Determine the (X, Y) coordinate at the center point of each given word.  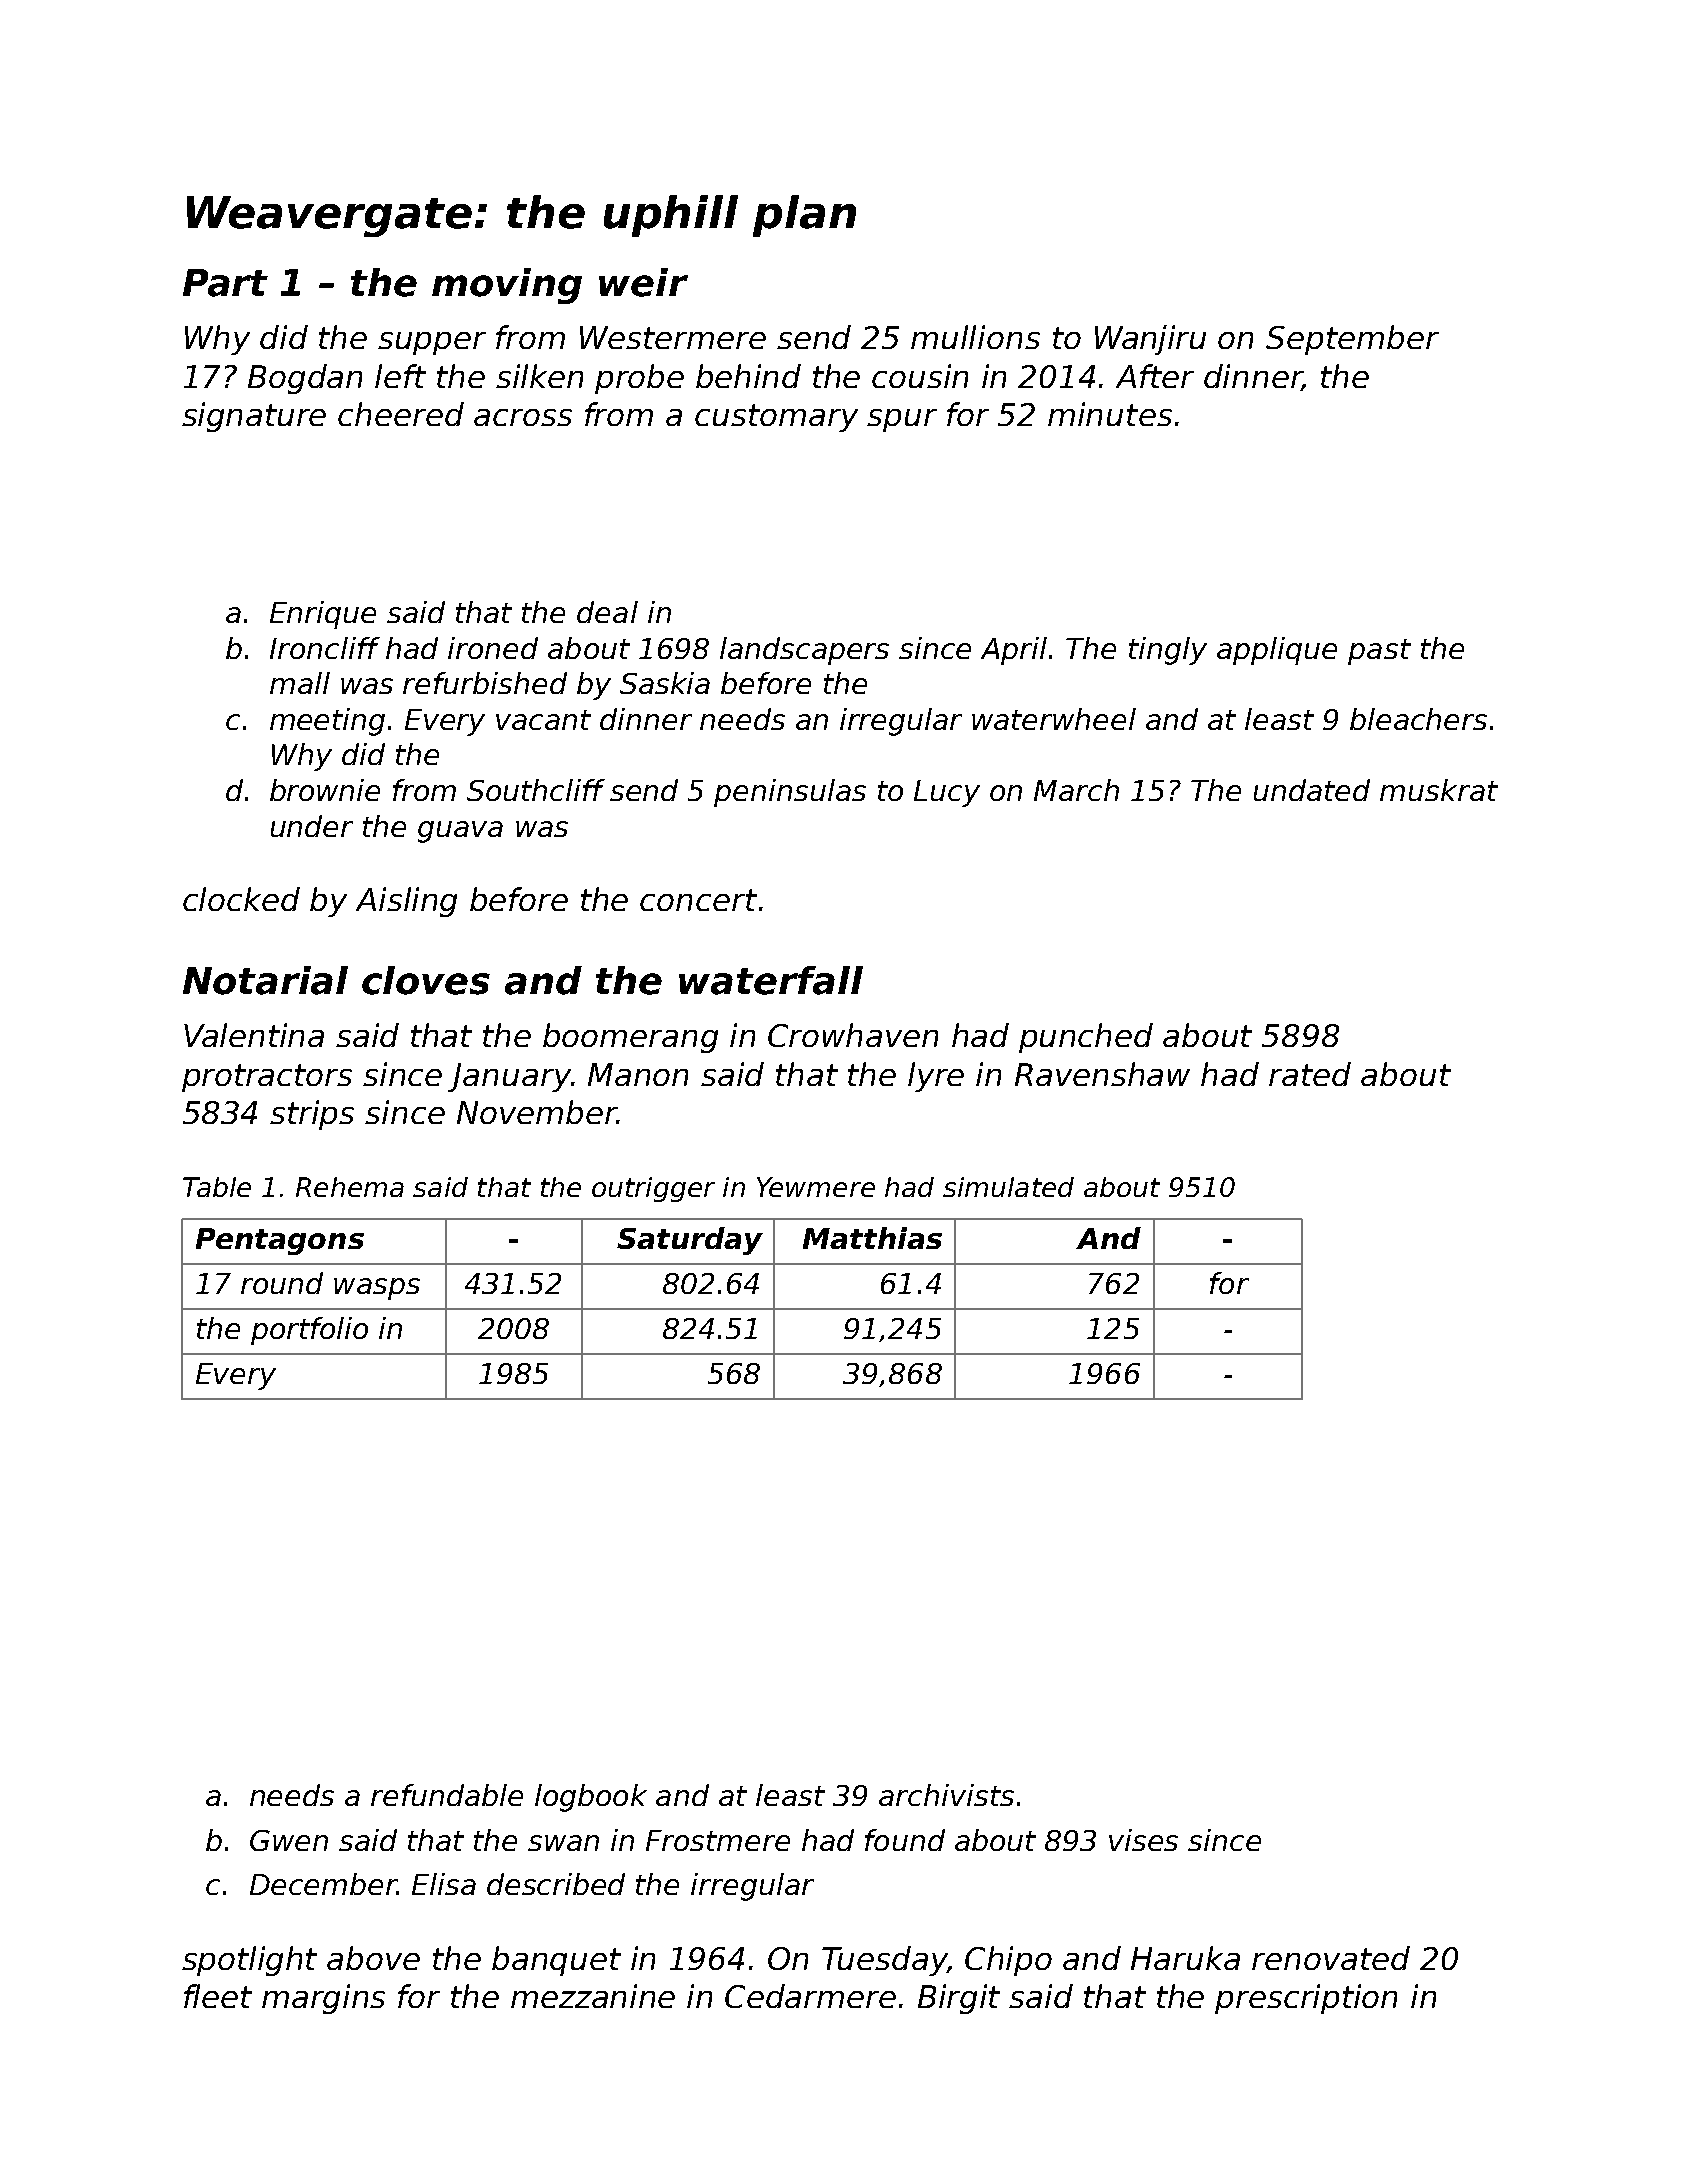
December (323, 1884)
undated (1312, 790)
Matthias (872, 1238)
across (523, 417)
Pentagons (280, 1241)
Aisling (406, 902)
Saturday (690, 1241)
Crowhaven (853, 1035)
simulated (1008, 1187)
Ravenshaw (1102, 1074)
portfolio (309, 1331)
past (1379, 652)
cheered (401, 414)
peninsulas (790, 793)
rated (1310, 1074)
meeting (327, 722)
